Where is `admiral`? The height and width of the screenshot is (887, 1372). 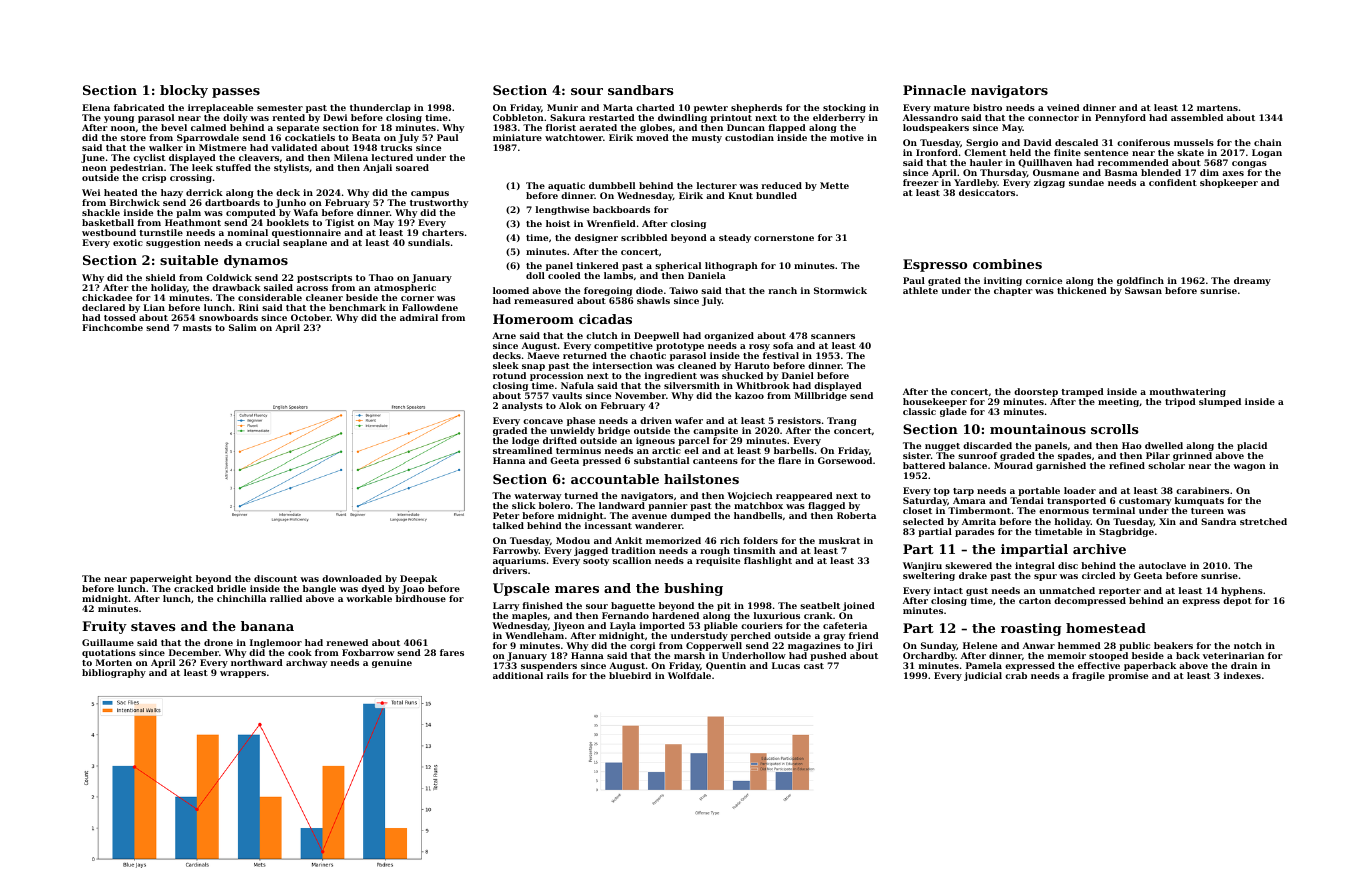 admiral is located at coordinates (419, 317).
